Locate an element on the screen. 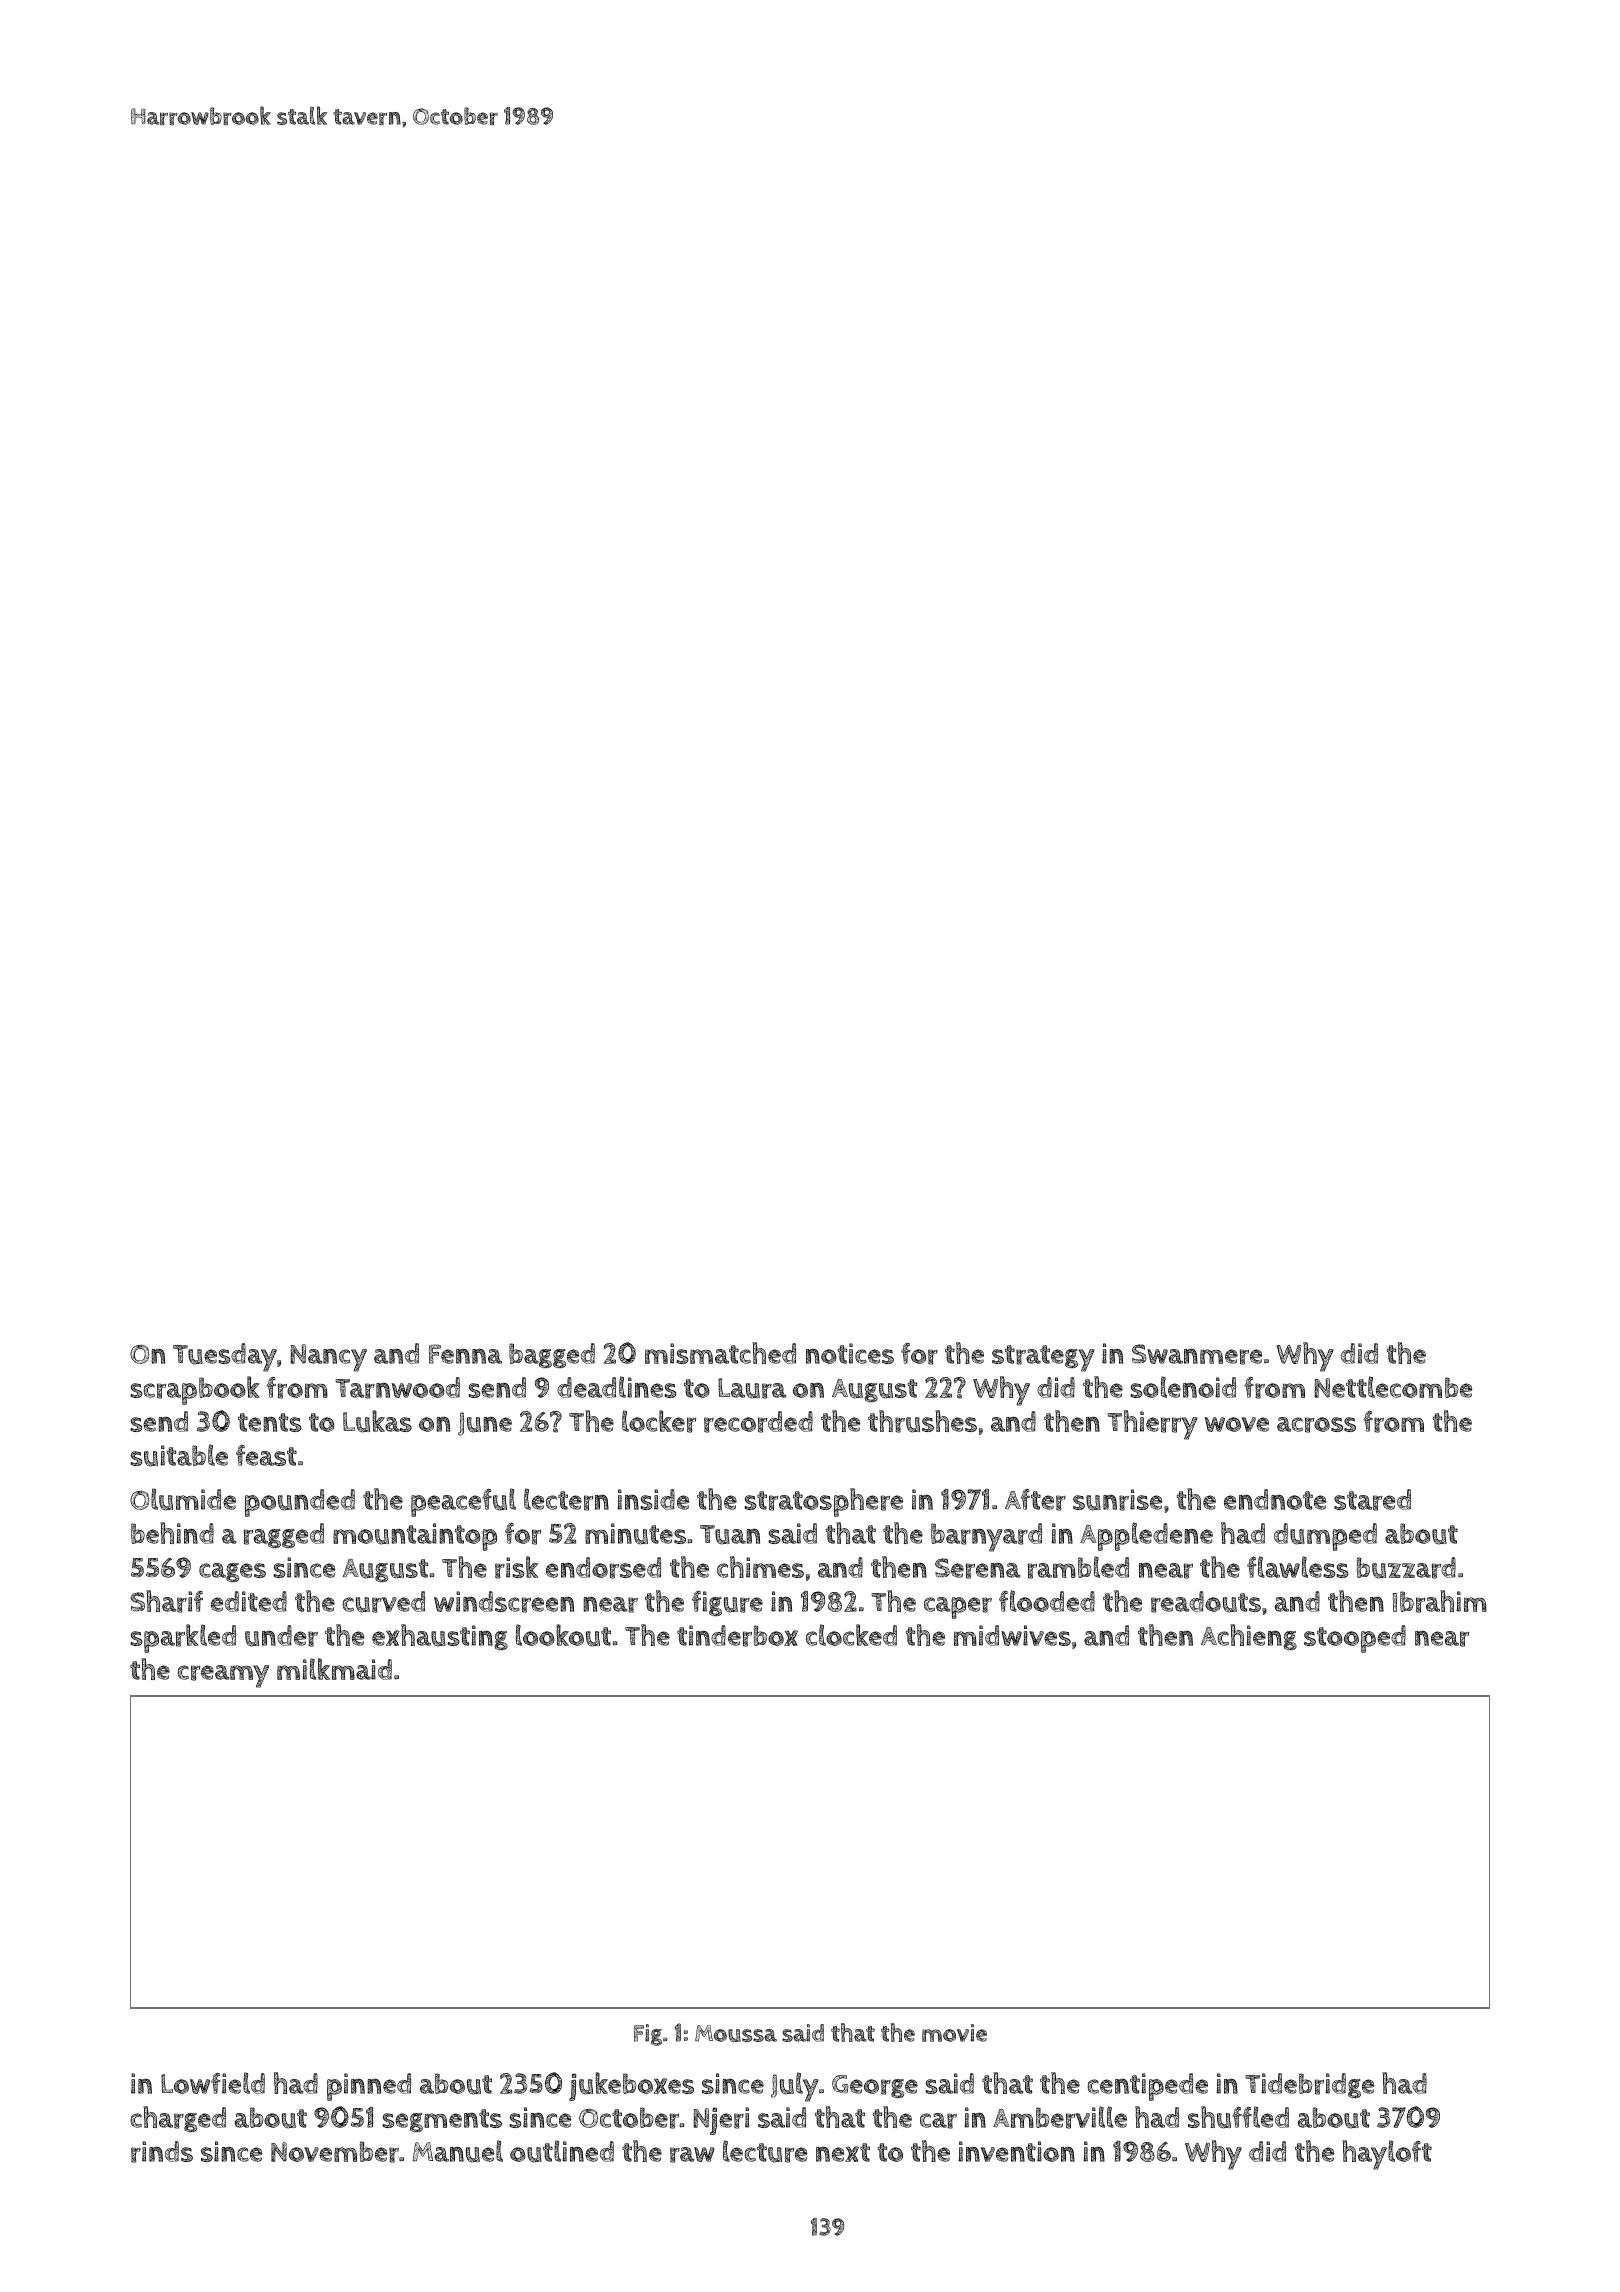  clocked is located at coordinates (851, 1635).
